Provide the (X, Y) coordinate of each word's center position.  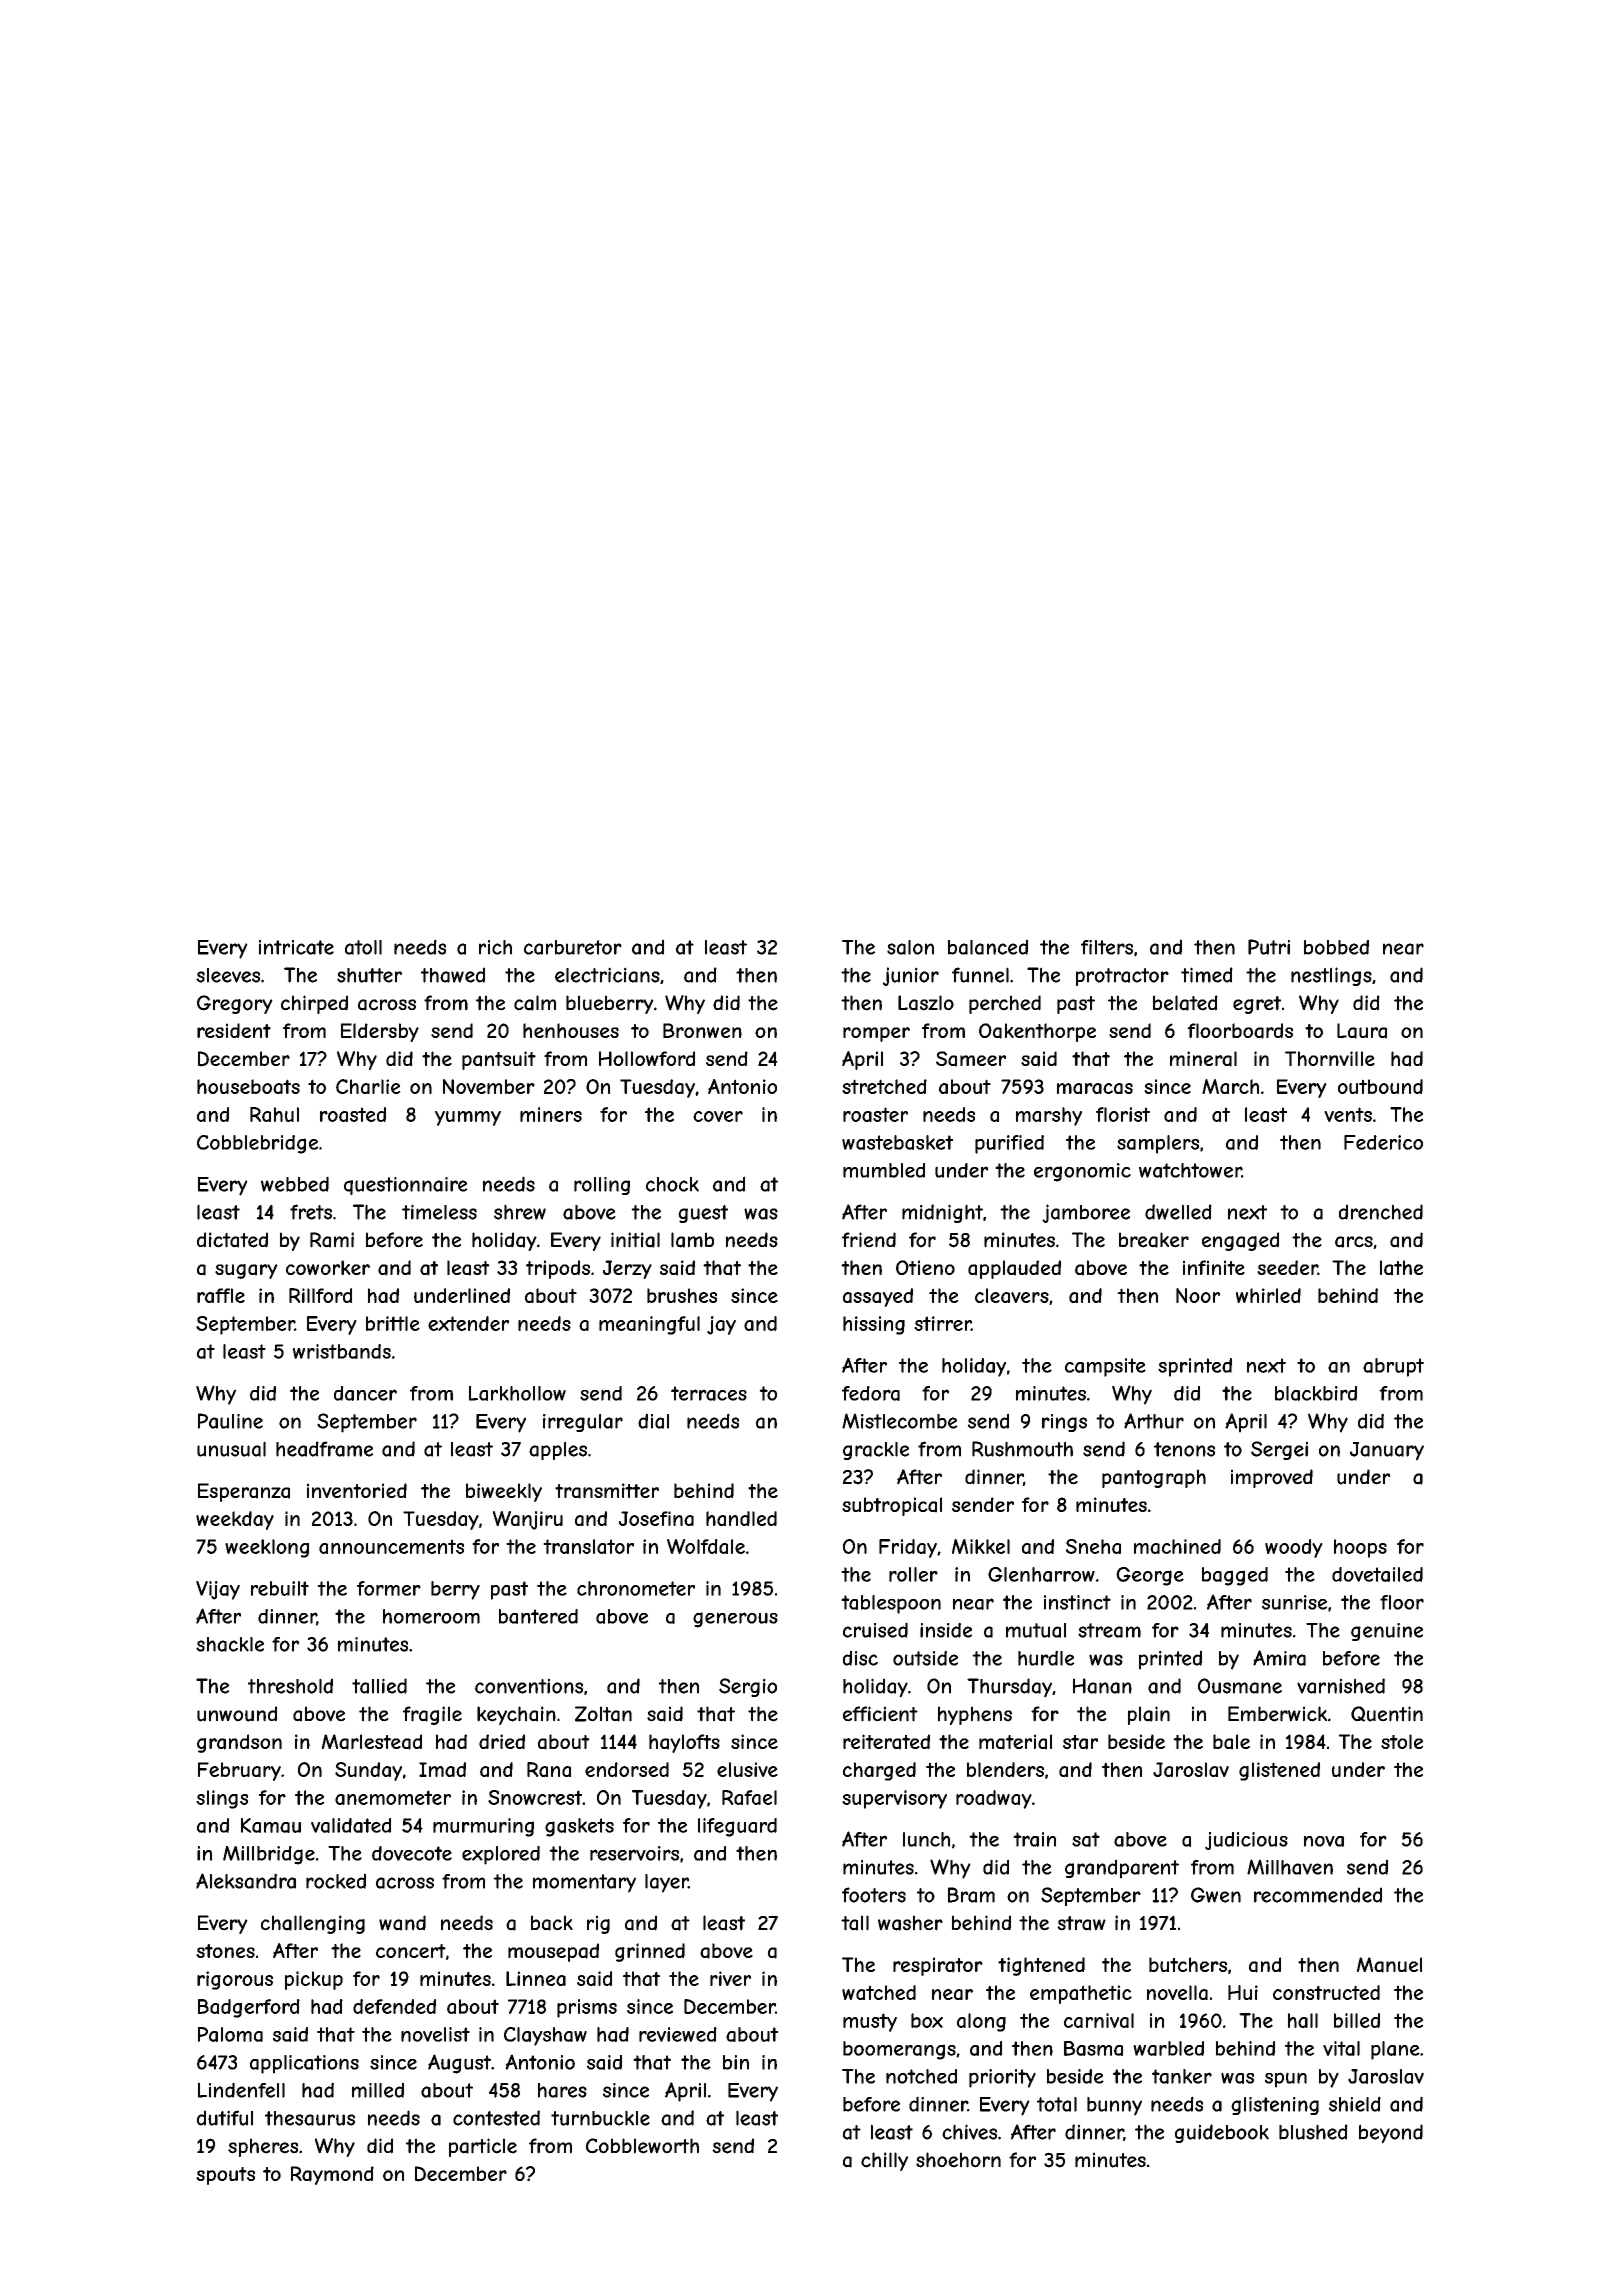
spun (1286, 2080)
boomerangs (899, 2050)
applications (304, 2064)
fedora (871, 1393)
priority (1002, 2078)
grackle (876, 1451)
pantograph (1154, 1478)
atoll (363, 947)
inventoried (357, 1490)
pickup (314, 1980)
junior (911, 976)
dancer (365, 1393)
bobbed (1336, 947)
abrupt (1393, 1367)
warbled (1168, 2048)
